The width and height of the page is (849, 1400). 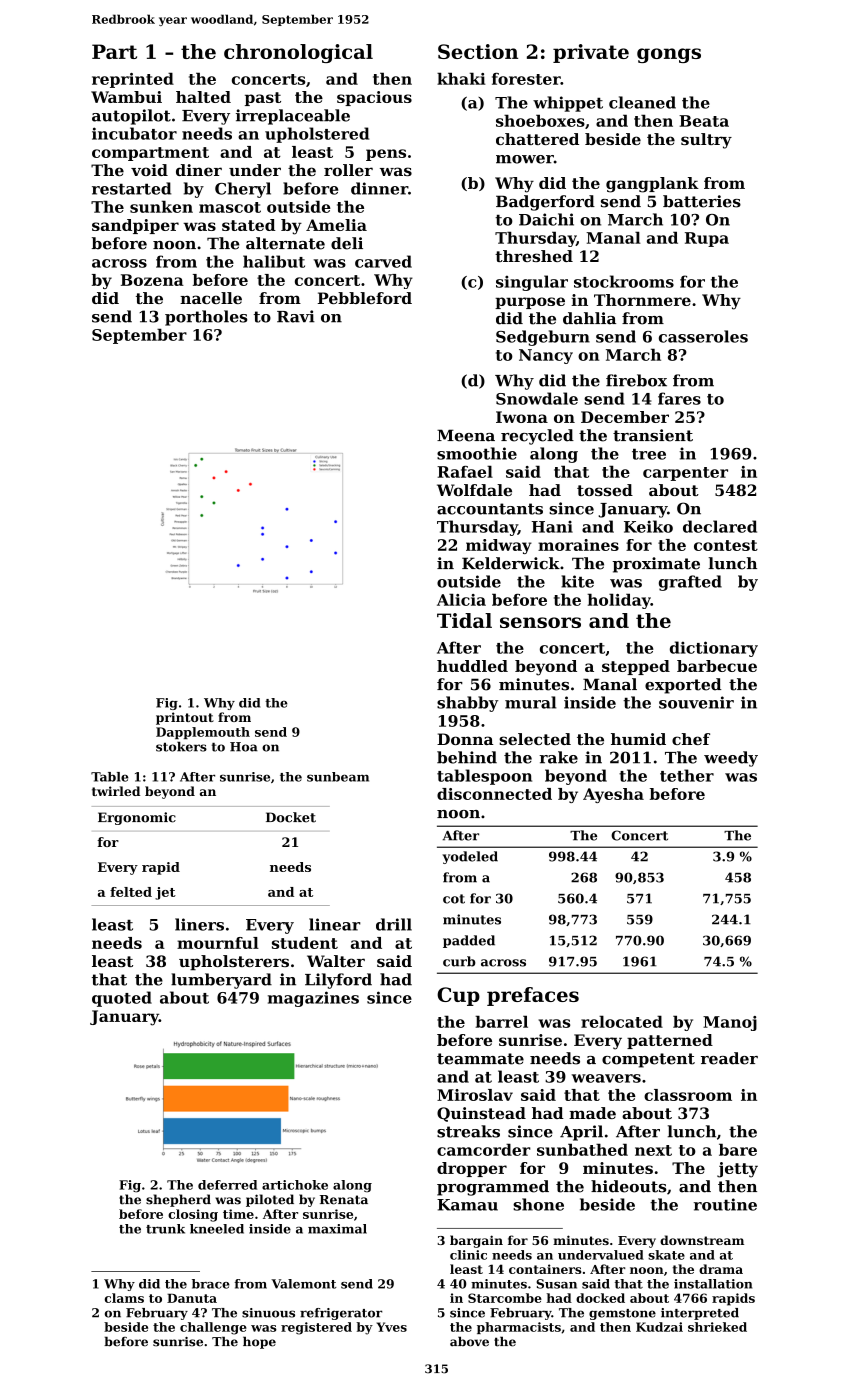 What do you see at coordinates (494, 794) in the page?
I see `disconnected` at bounding box center [494, 794].
